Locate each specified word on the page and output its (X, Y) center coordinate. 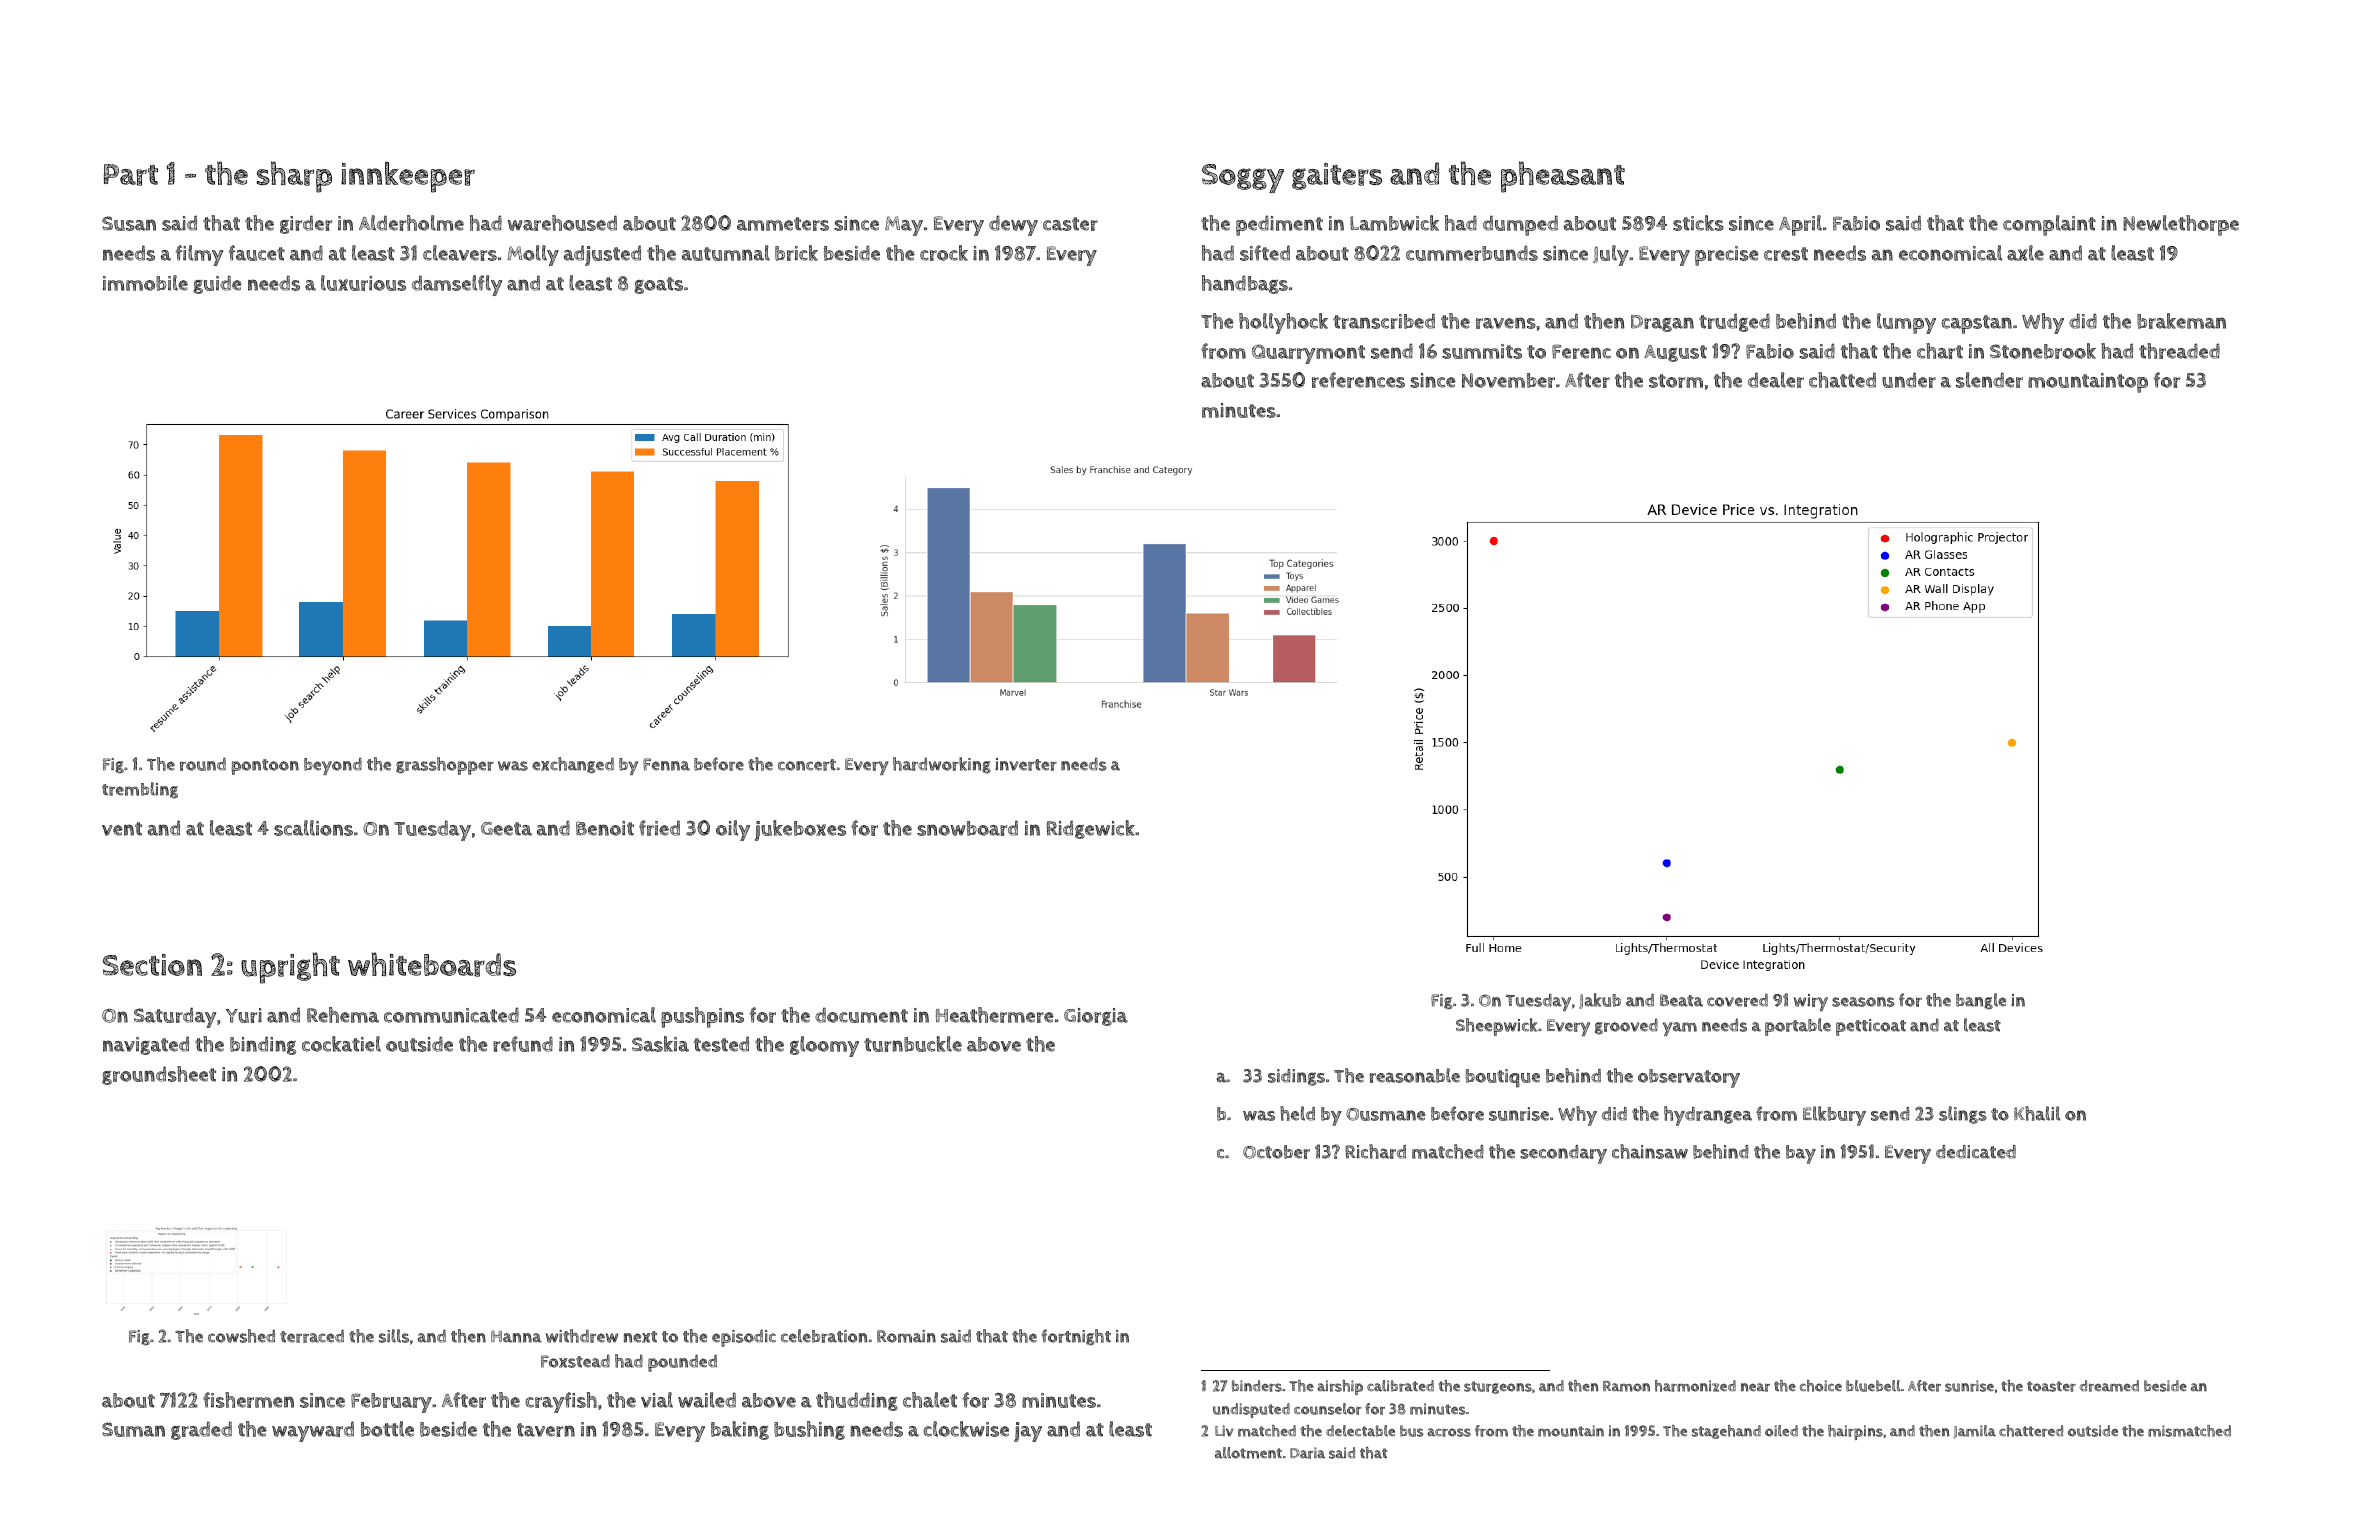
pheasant (1563, 177)
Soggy (1243, 178)
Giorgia (1096, 1017)
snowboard (967, 828)
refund (523, 1044)
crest (1786, 254)
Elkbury (1834, 1116)
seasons (1863, 1002)
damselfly (457, 285)
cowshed (241, 1336)
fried (659, 828)
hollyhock (1283, 323)
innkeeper (408, 177)
